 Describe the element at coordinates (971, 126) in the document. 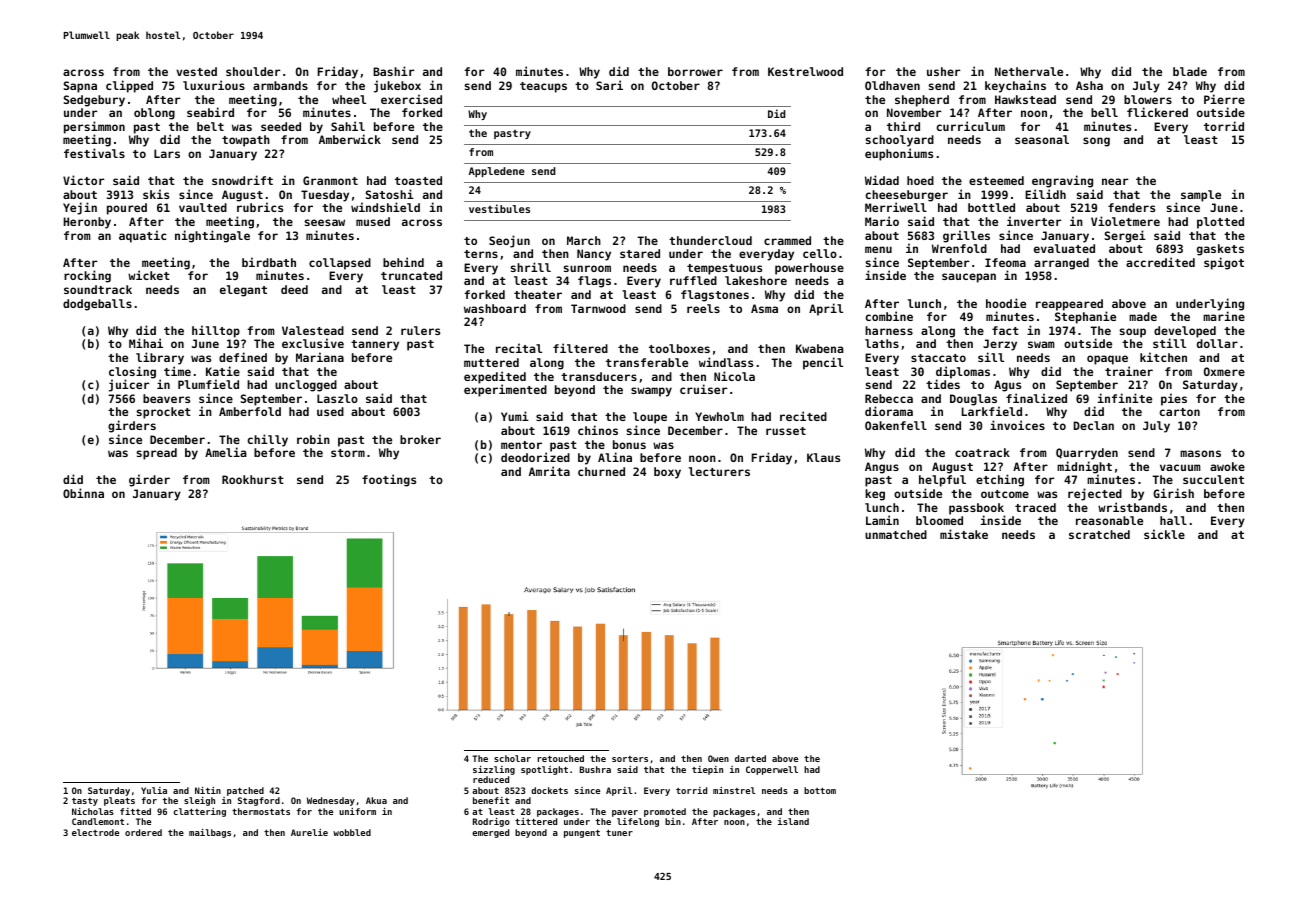

I see `curriculum` at that location.
